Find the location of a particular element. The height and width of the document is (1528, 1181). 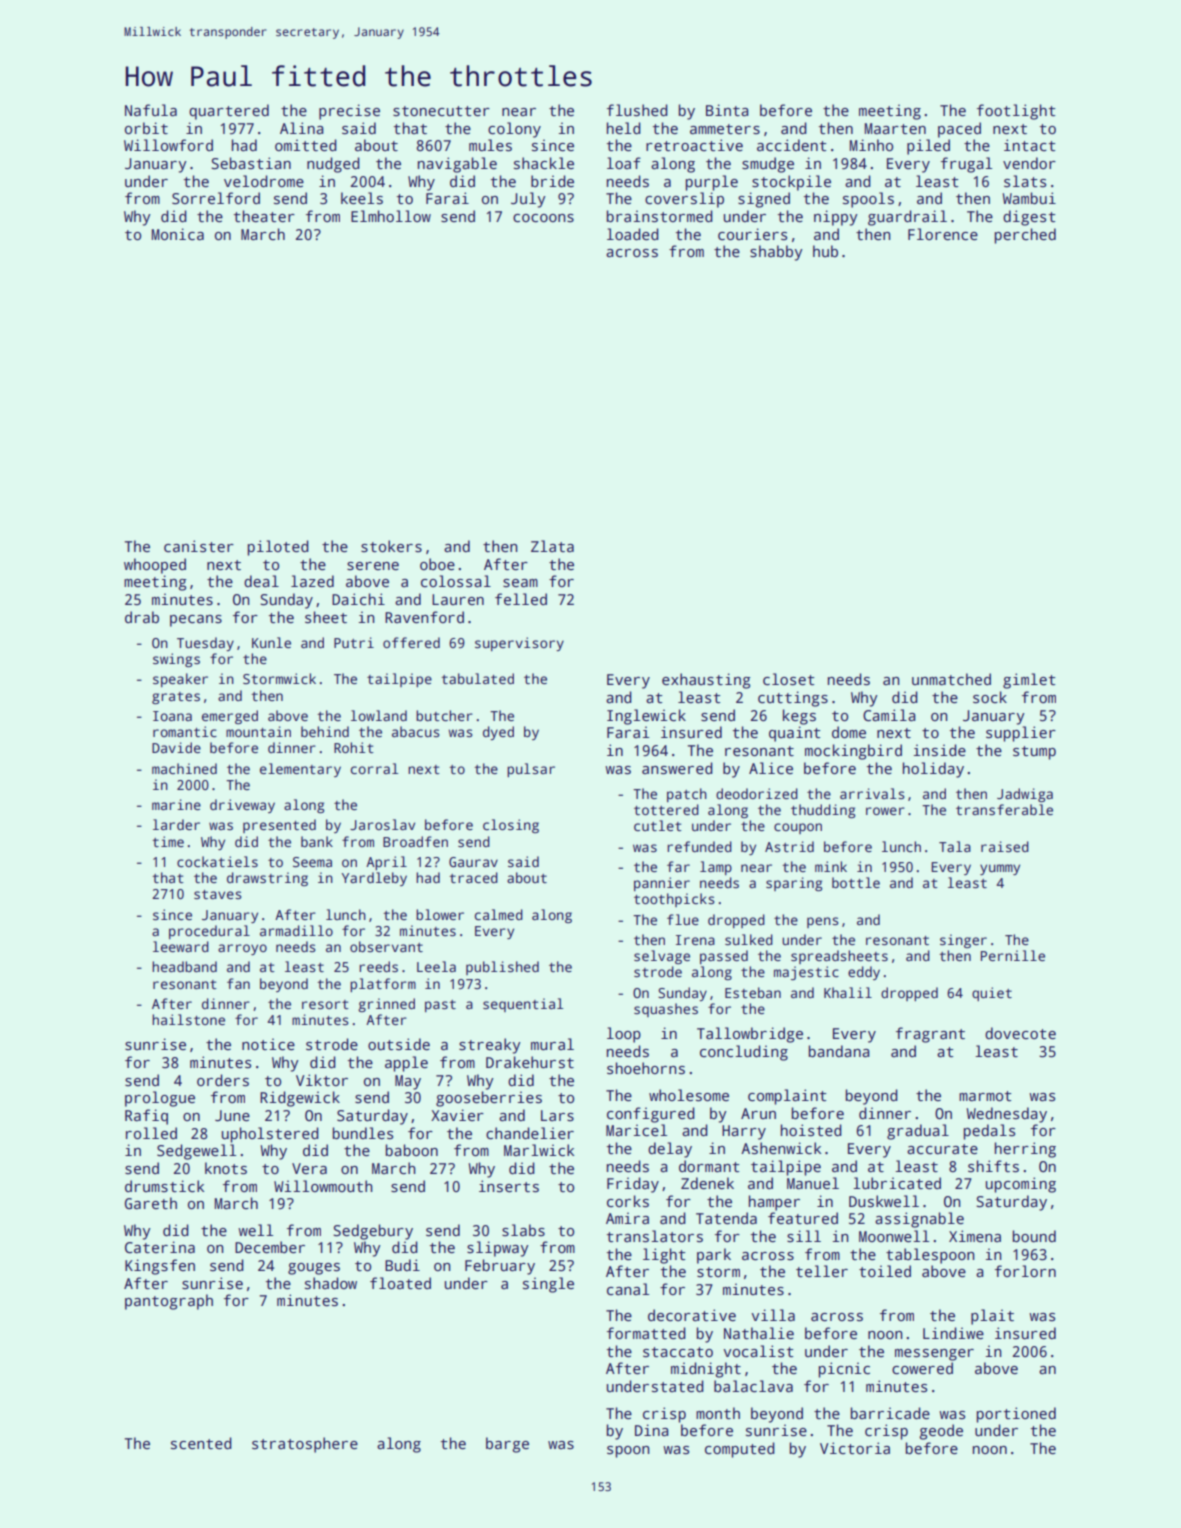

gimlet is located at coordinates (1029, 681).
